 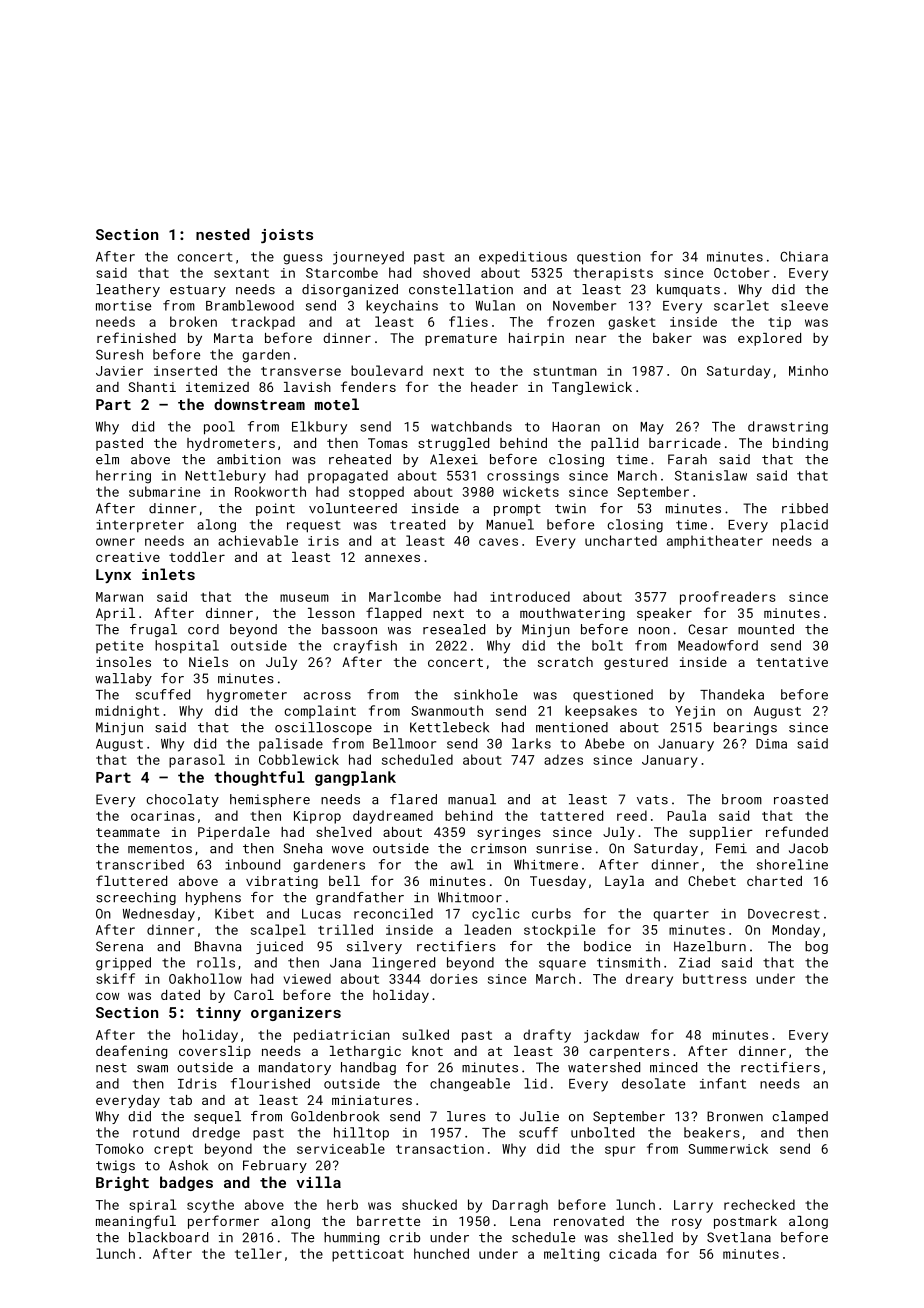 What do you see at coordinates (128, 290) in the page?
I see `leathery` at bounding box center [128, 290].
